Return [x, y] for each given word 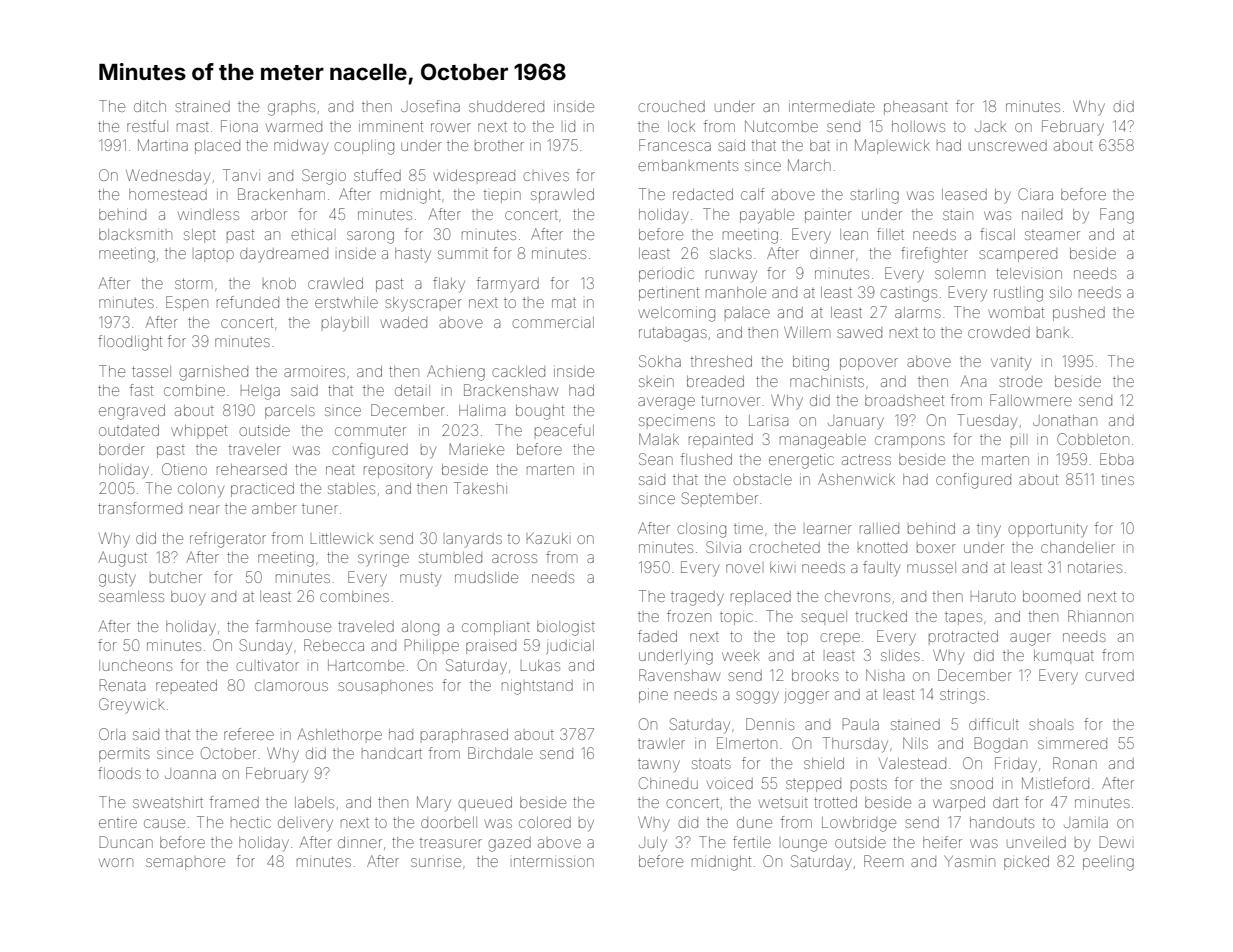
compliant [496, 628]
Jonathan [1065, 420]
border [122, 449]
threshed [721, 361]
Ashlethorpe [339, 734]
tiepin [502, 196]
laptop [214, 255]
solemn [960, 273]
